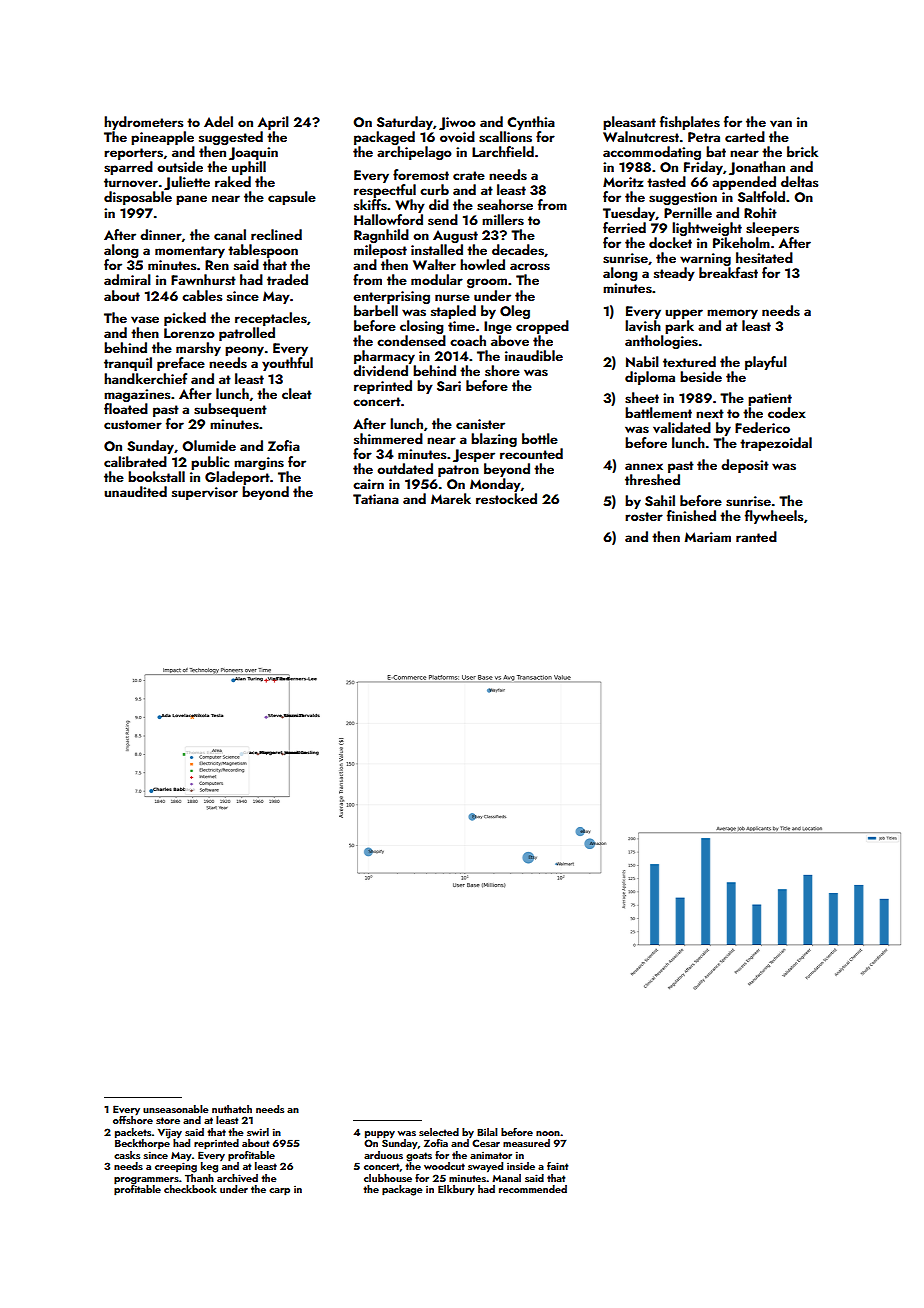 This page has width=924, height=1308. What do you see at coordinates (457, 123) in the page?
I see `Jiwoo` at bounding box center [457, 123].
